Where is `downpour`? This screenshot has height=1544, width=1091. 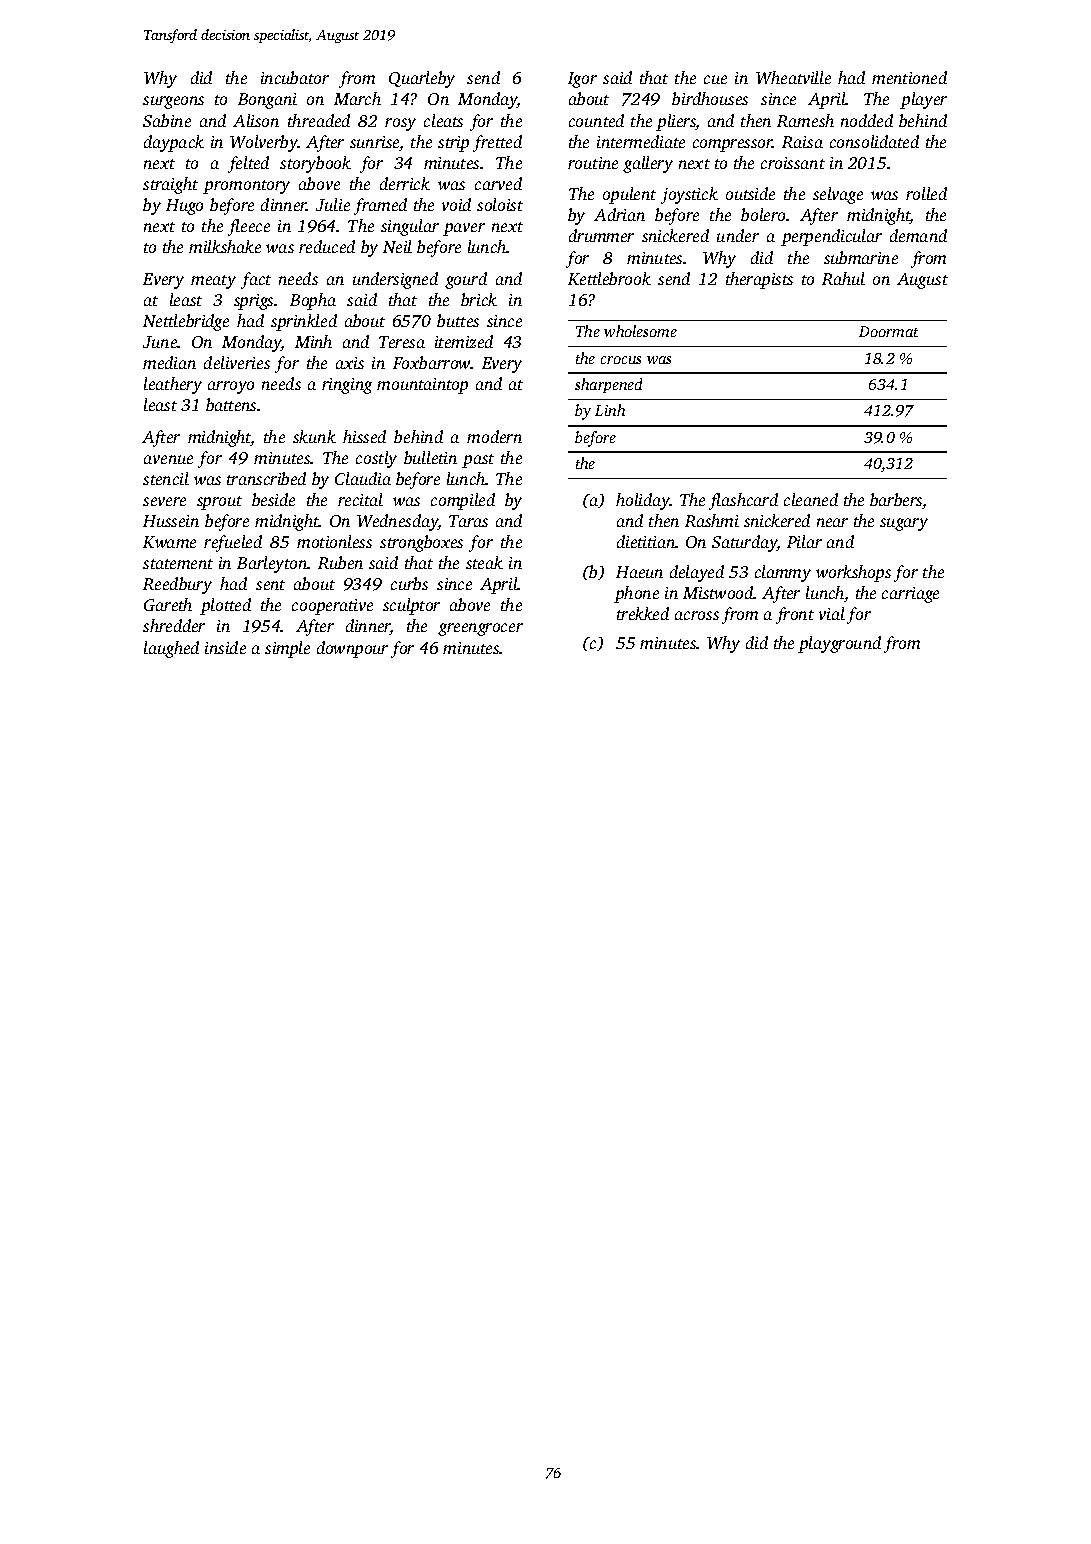 downpour is located at coordinates (352, 649).
